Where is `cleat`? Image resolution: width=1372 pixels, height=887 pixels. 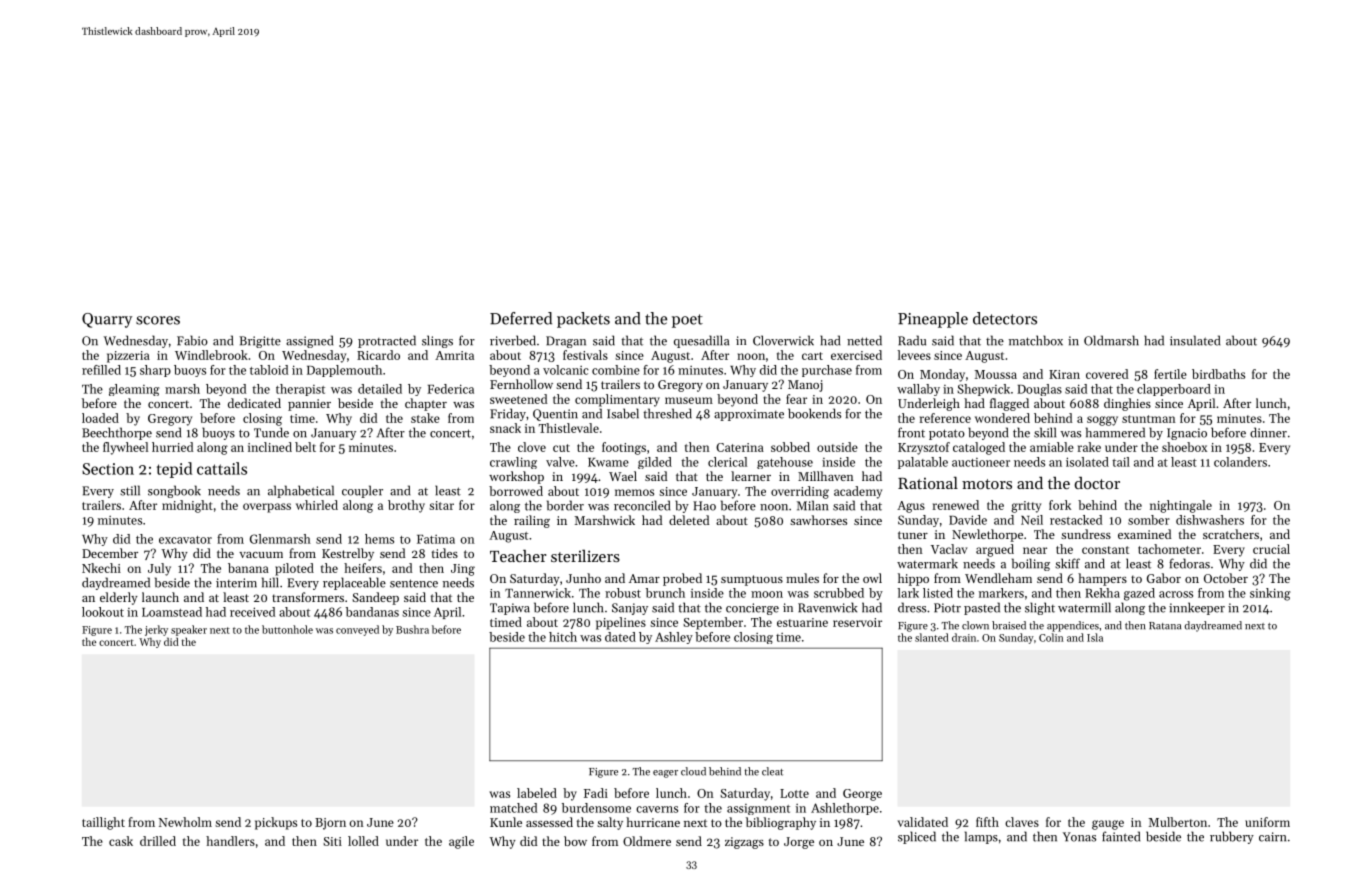
cleat is located at coordinates (772, 771).
